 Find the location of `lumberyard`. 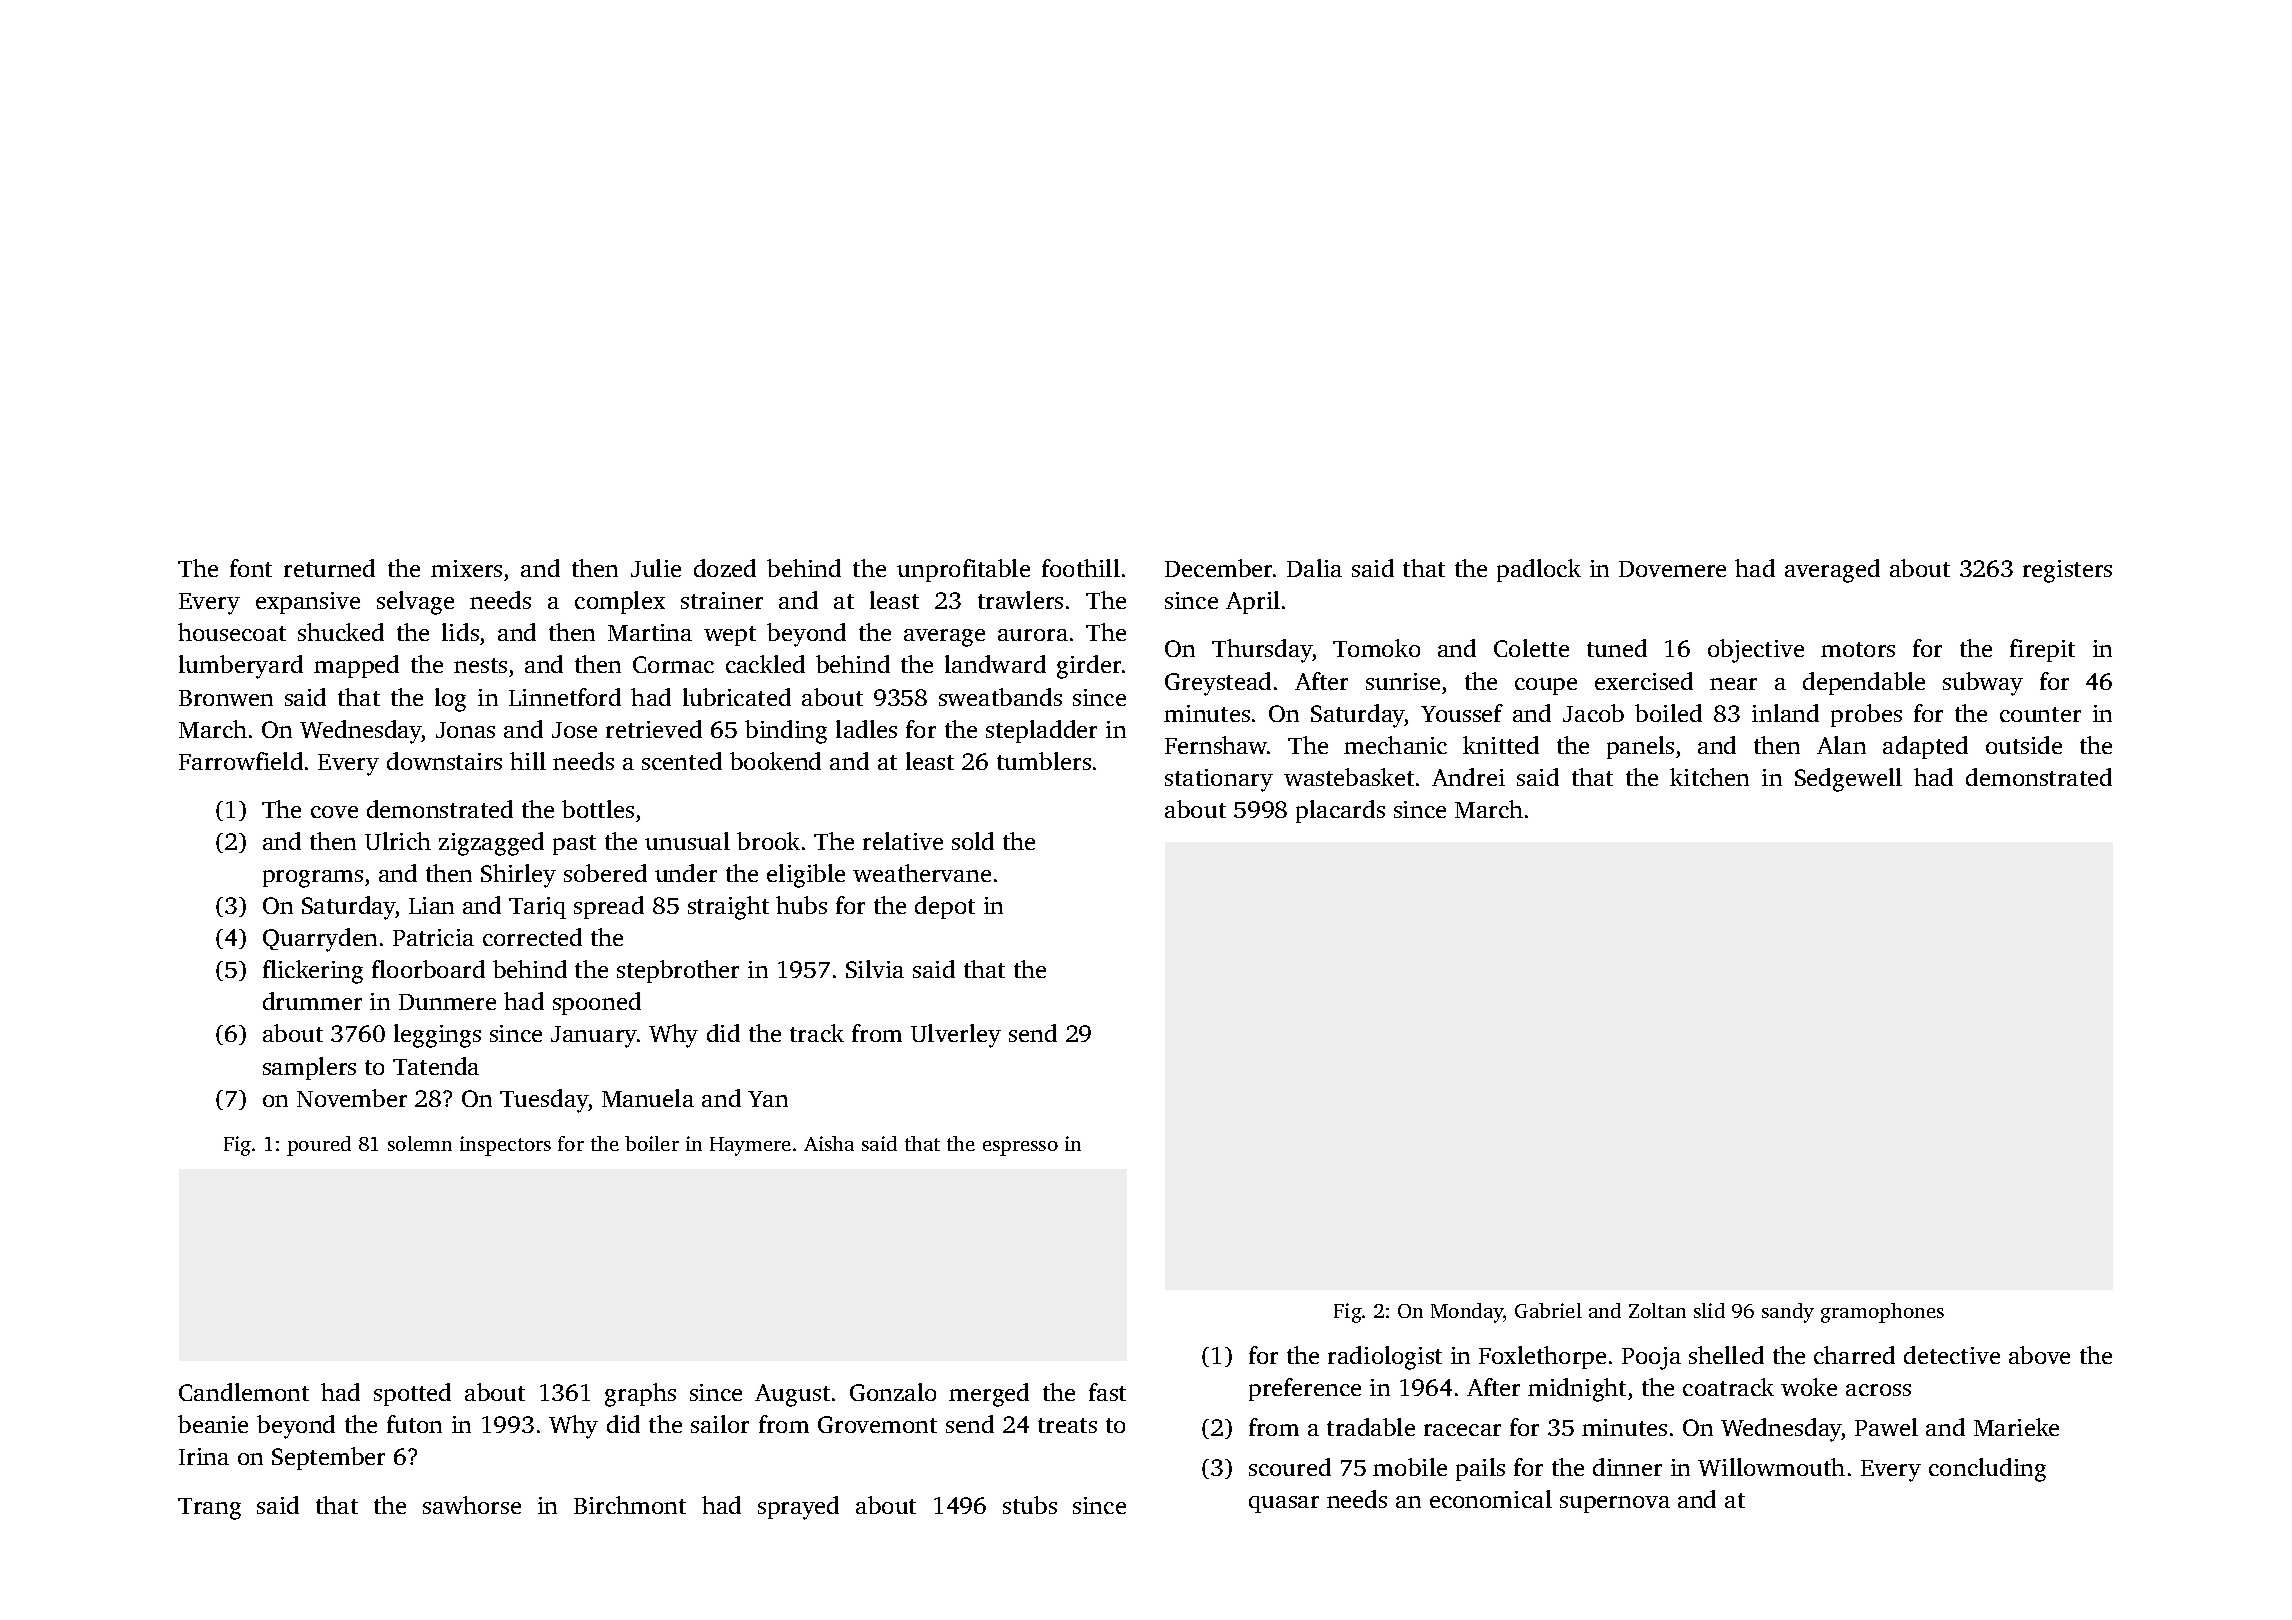

lumberyard is located at coordinates (241, 667).
